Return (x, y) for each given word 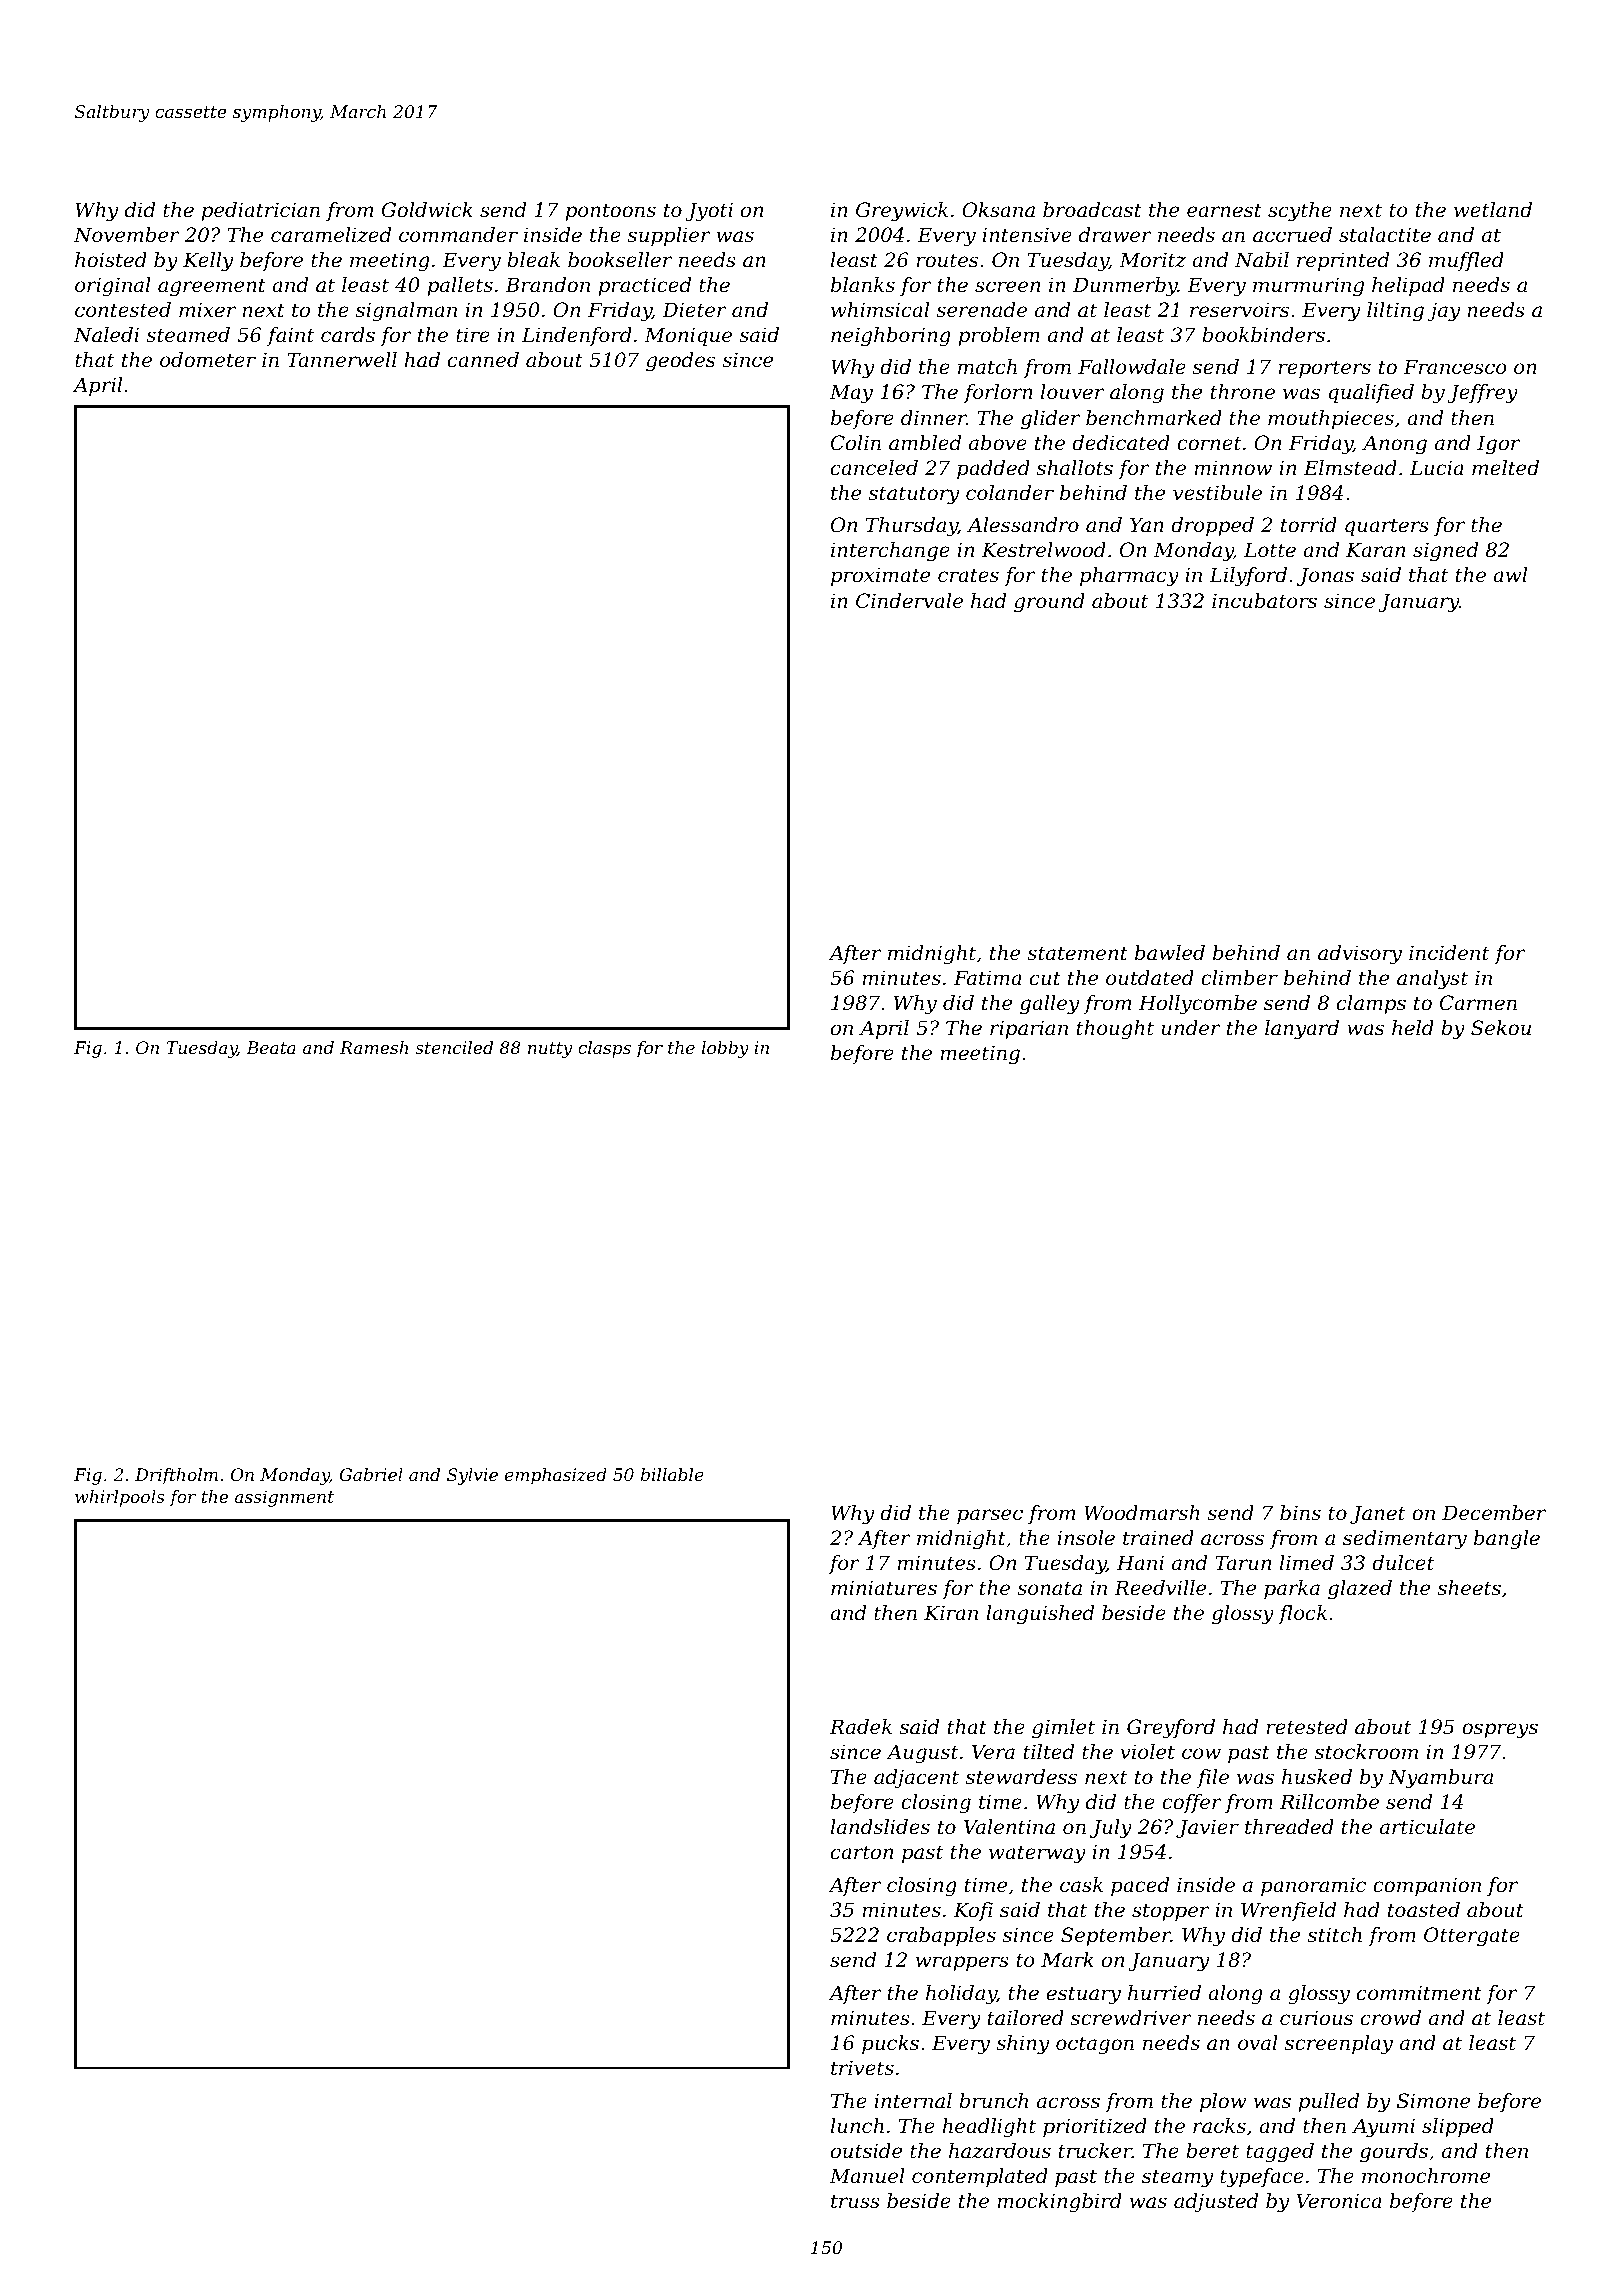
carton (862, 1852)
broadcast (1092, 210)
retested (1307, 1727)
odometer (208, 360)
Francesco (1455, 367)
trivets (862, 2068)
